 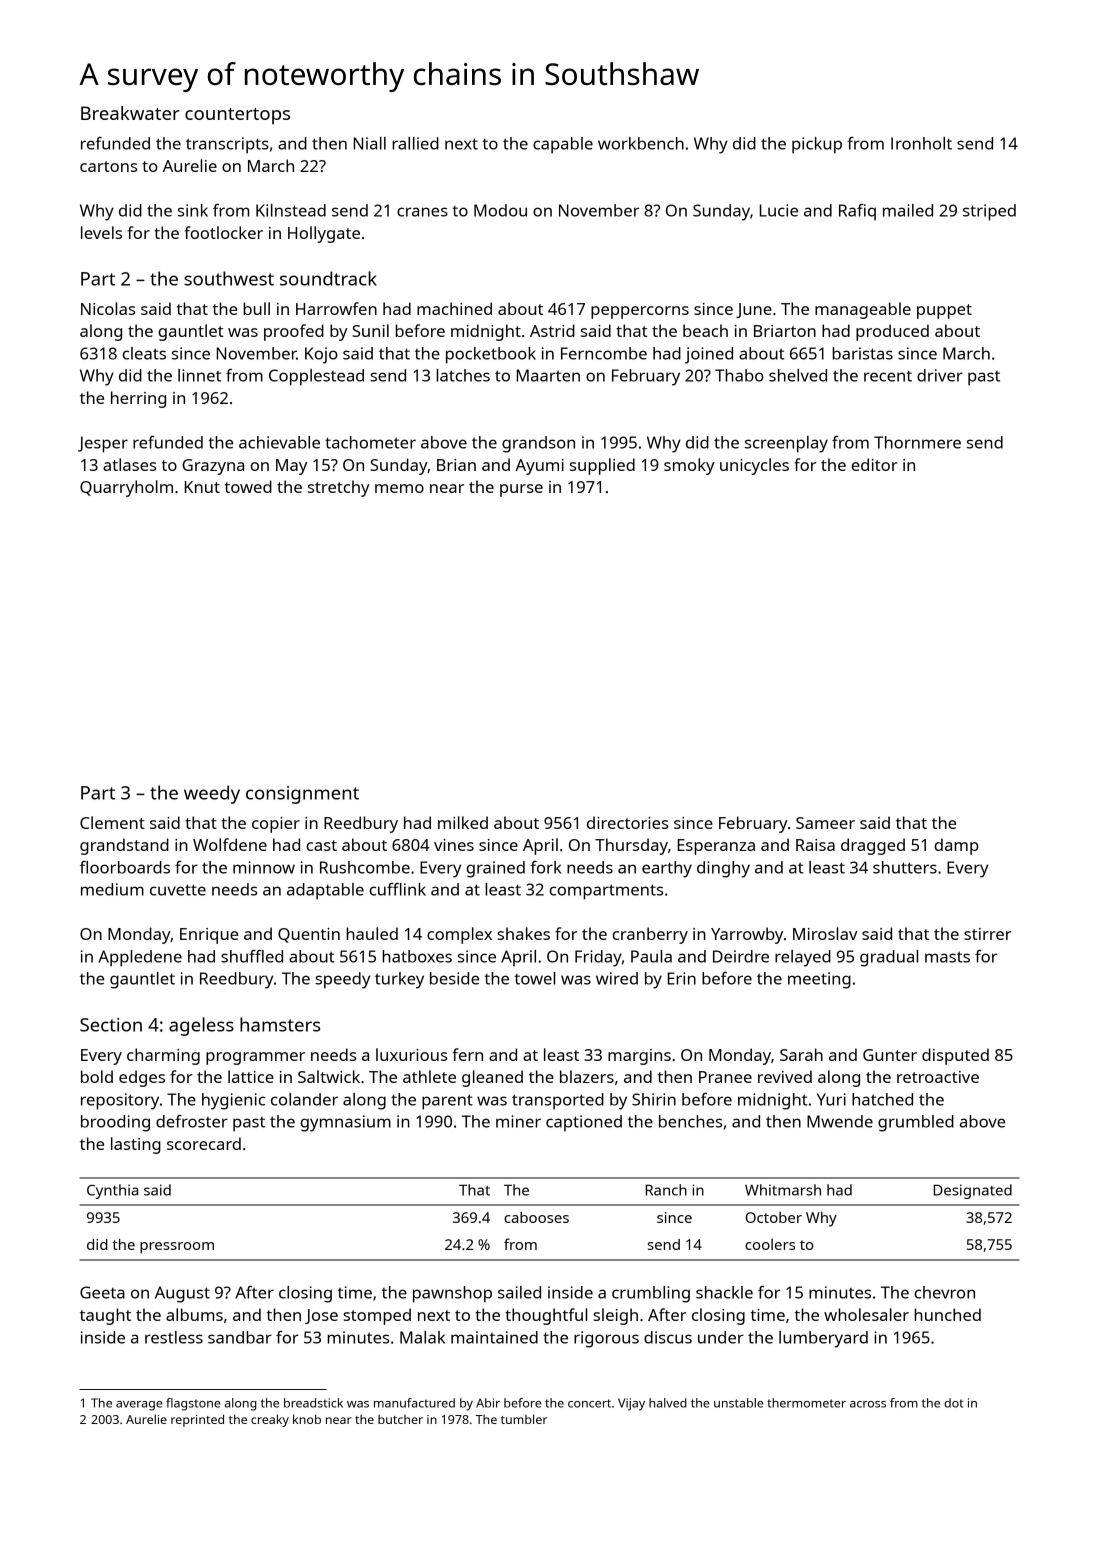 I want to click on disputed, so click(x=955, y=1056).
